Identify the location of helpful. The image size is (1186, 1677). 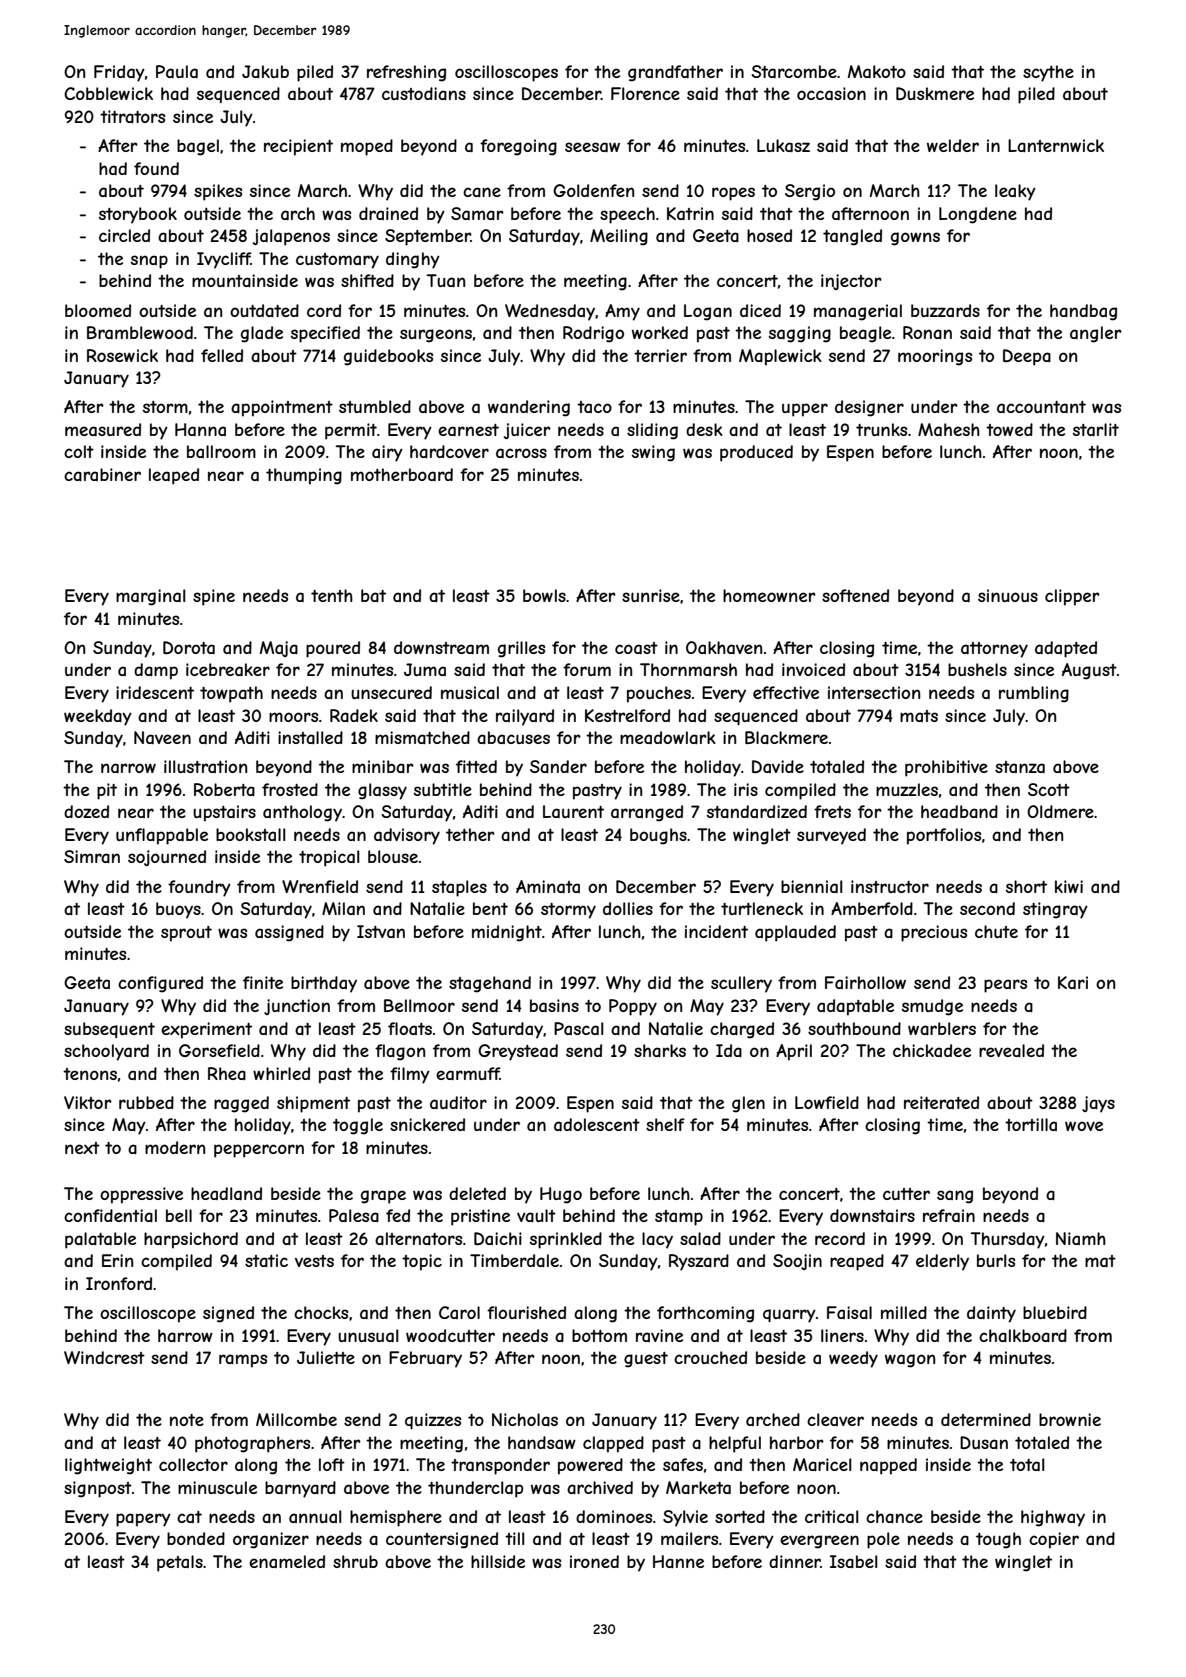
(735, 1444).
